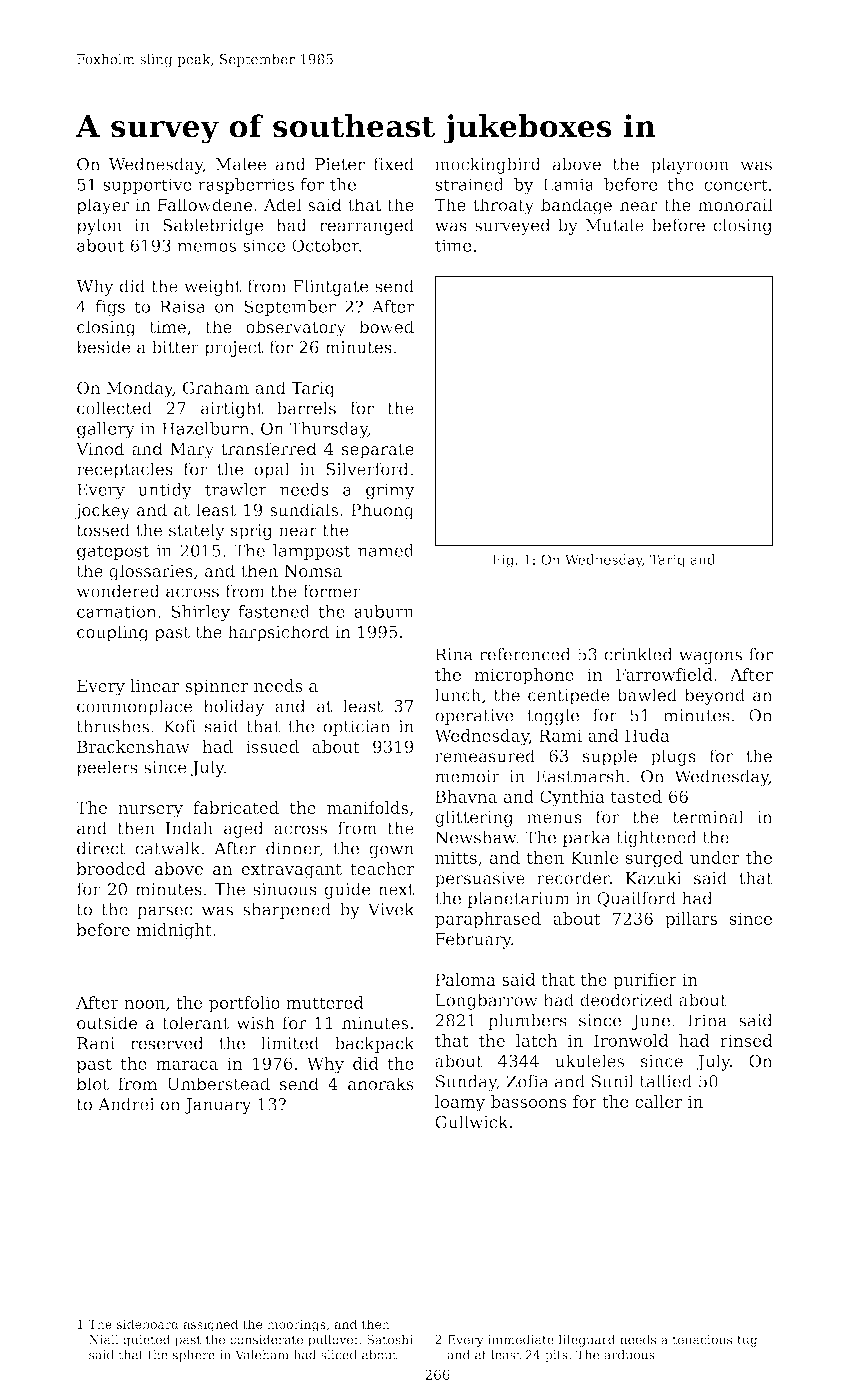 This screenshot has height=1400, width=849. Describe the element at coordinates (673, 757) in the screenshot. I see `plugs` at that location.
